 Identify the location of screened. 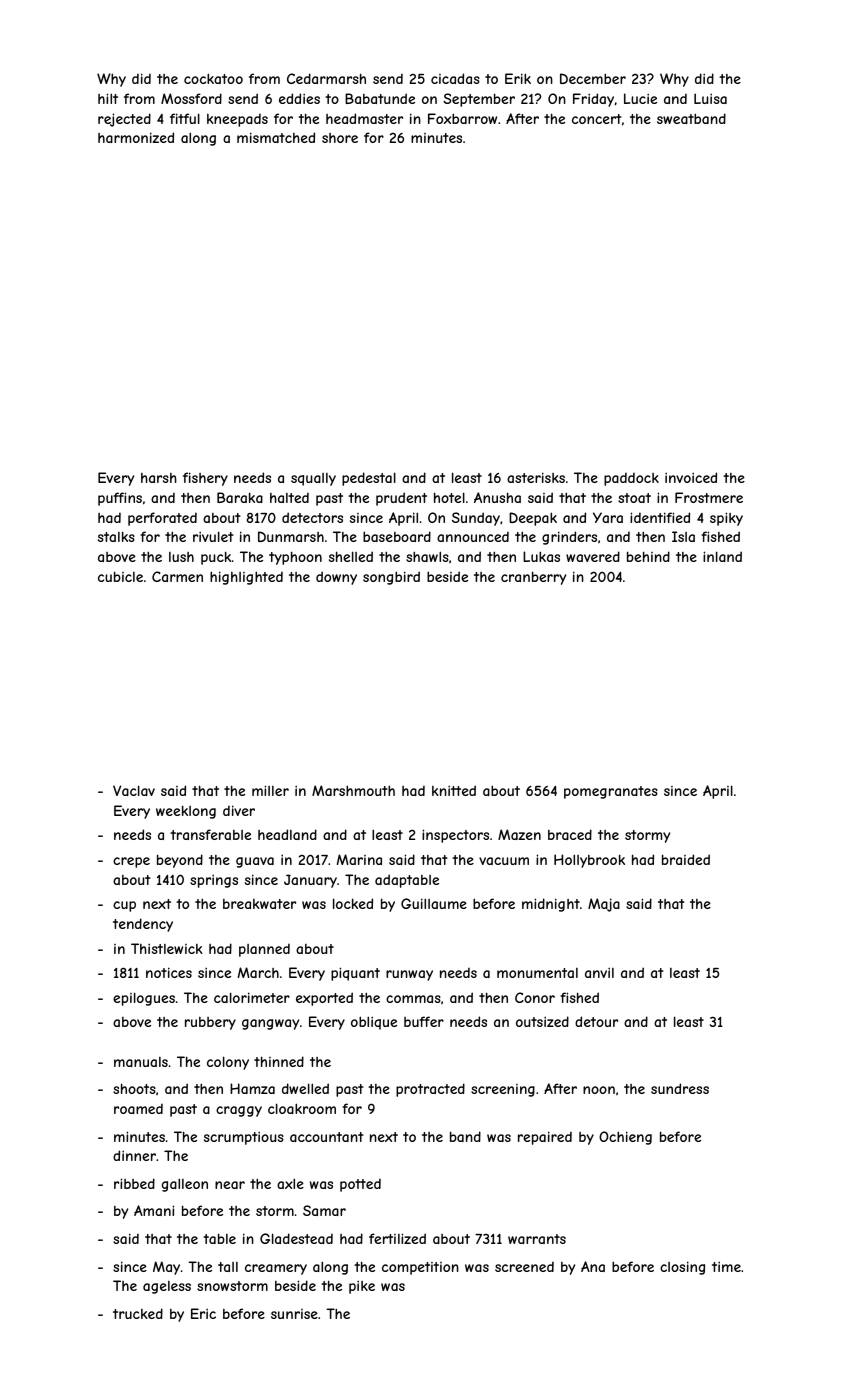
(524, 1266).
